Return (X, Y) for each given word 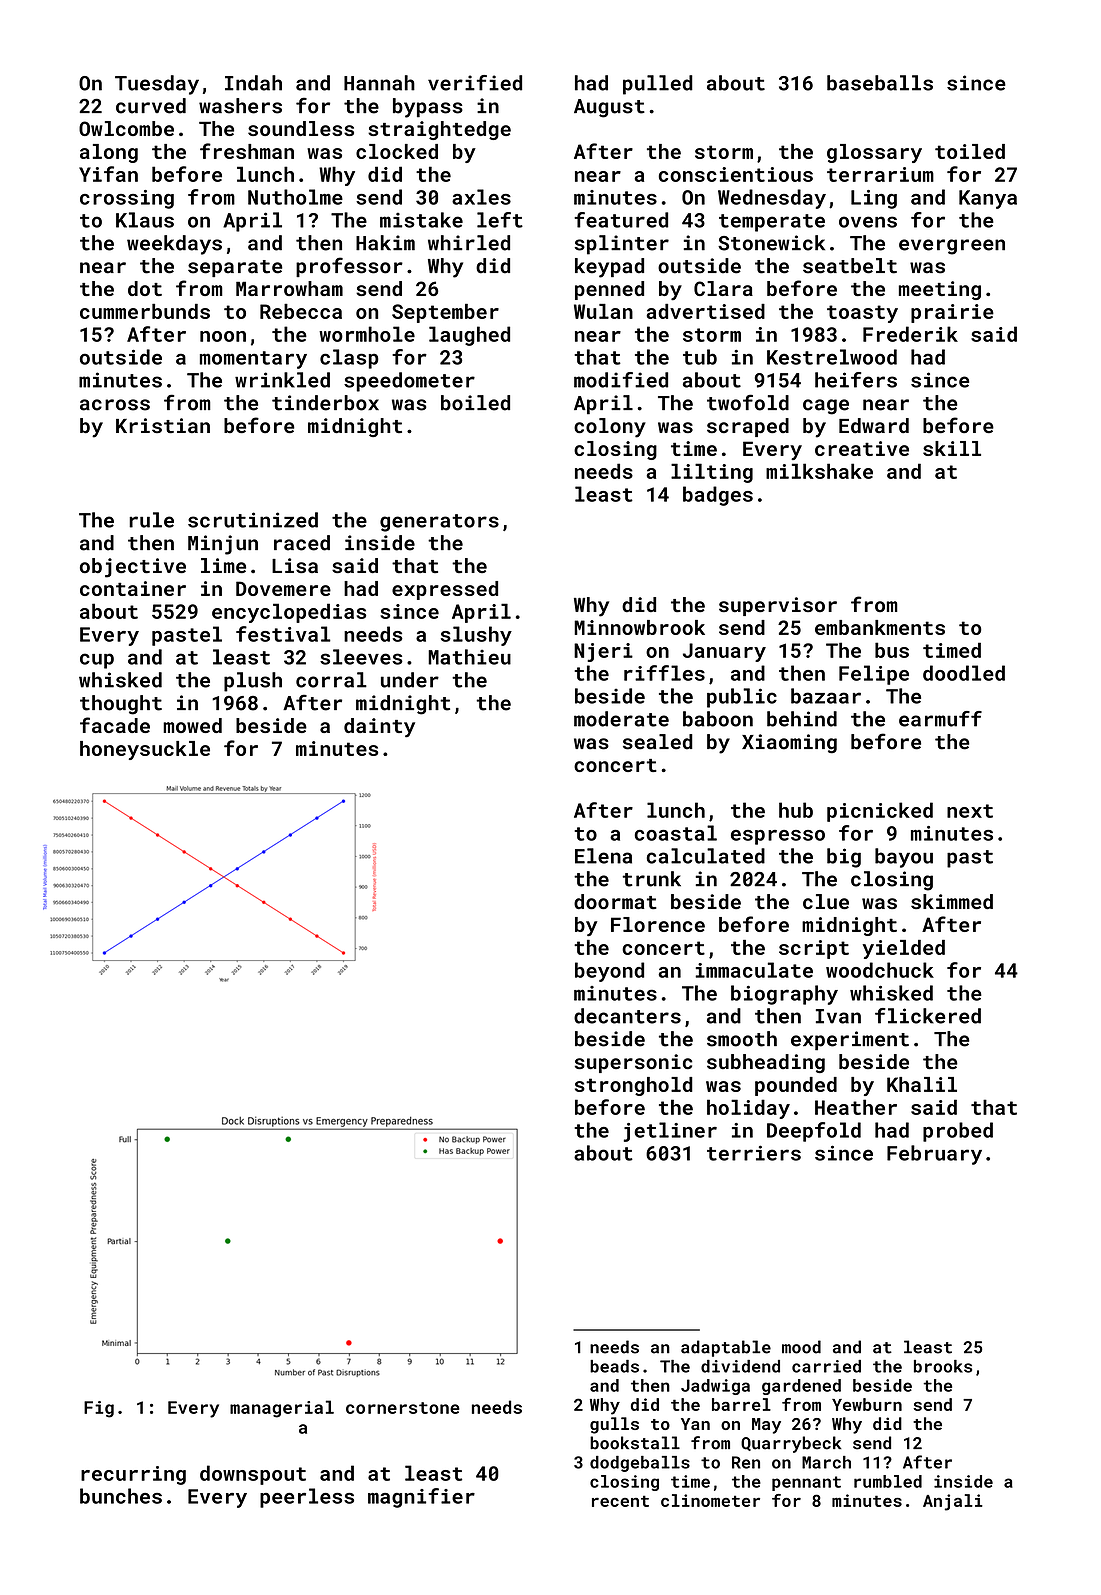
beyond (609, 972)
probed (958, 1132)
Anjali (953, 1502)
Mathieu (469, 657)
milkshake (819, 471)
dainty (379, 728)
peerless (307, 1498)
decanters (627, 1016)
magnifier (421, 1498)
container (133, 588)
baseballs (880, 83)
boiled (475, 403)
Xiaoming (789, 744)
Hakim (385, 243)
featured (621, 220)
